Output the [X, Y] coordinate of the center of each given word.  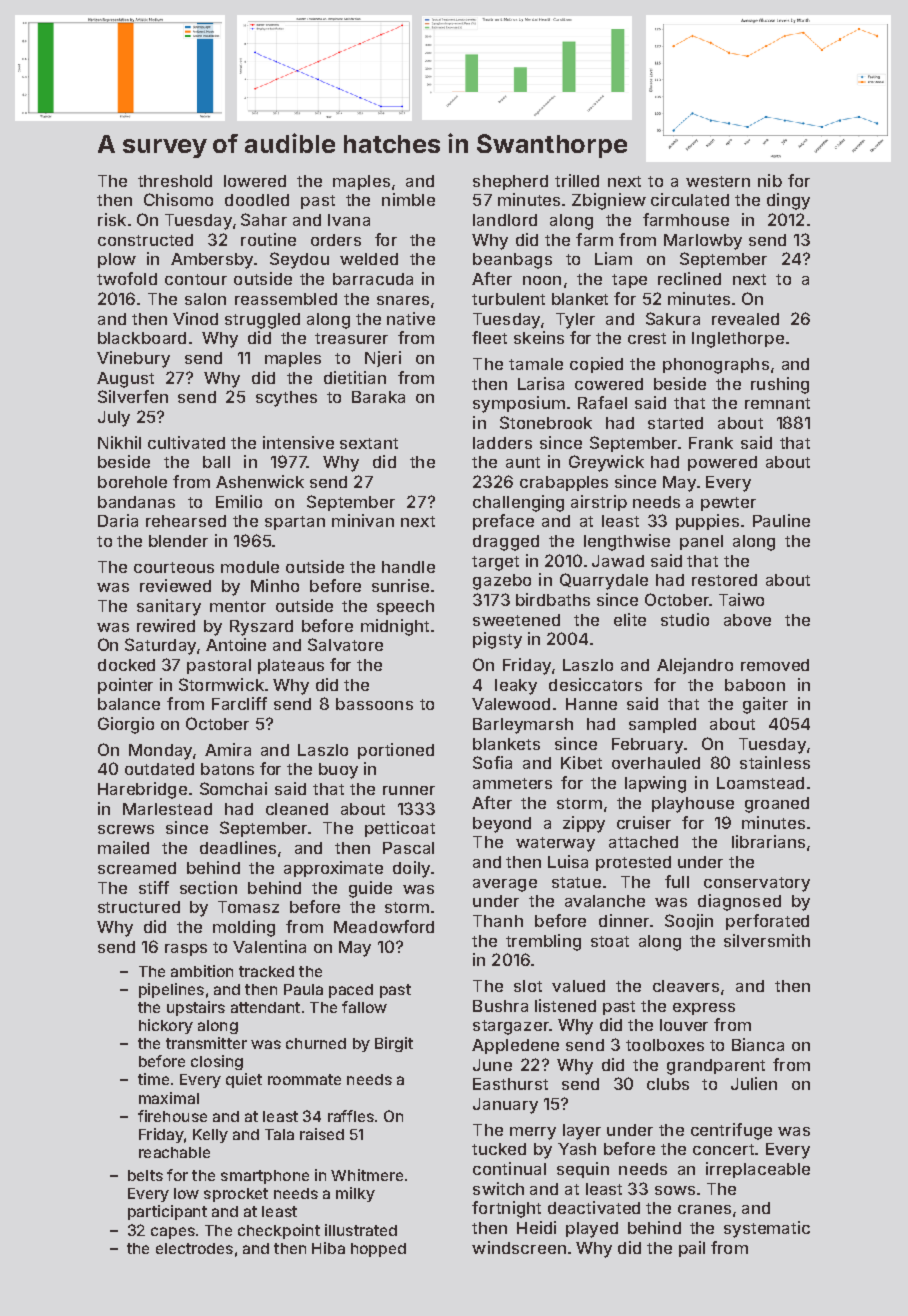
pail [692, 1249]
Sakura [673, 318]
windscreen [519, 1247]
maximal [169, 1098]
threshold [175, 181]
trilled [577, 180]
